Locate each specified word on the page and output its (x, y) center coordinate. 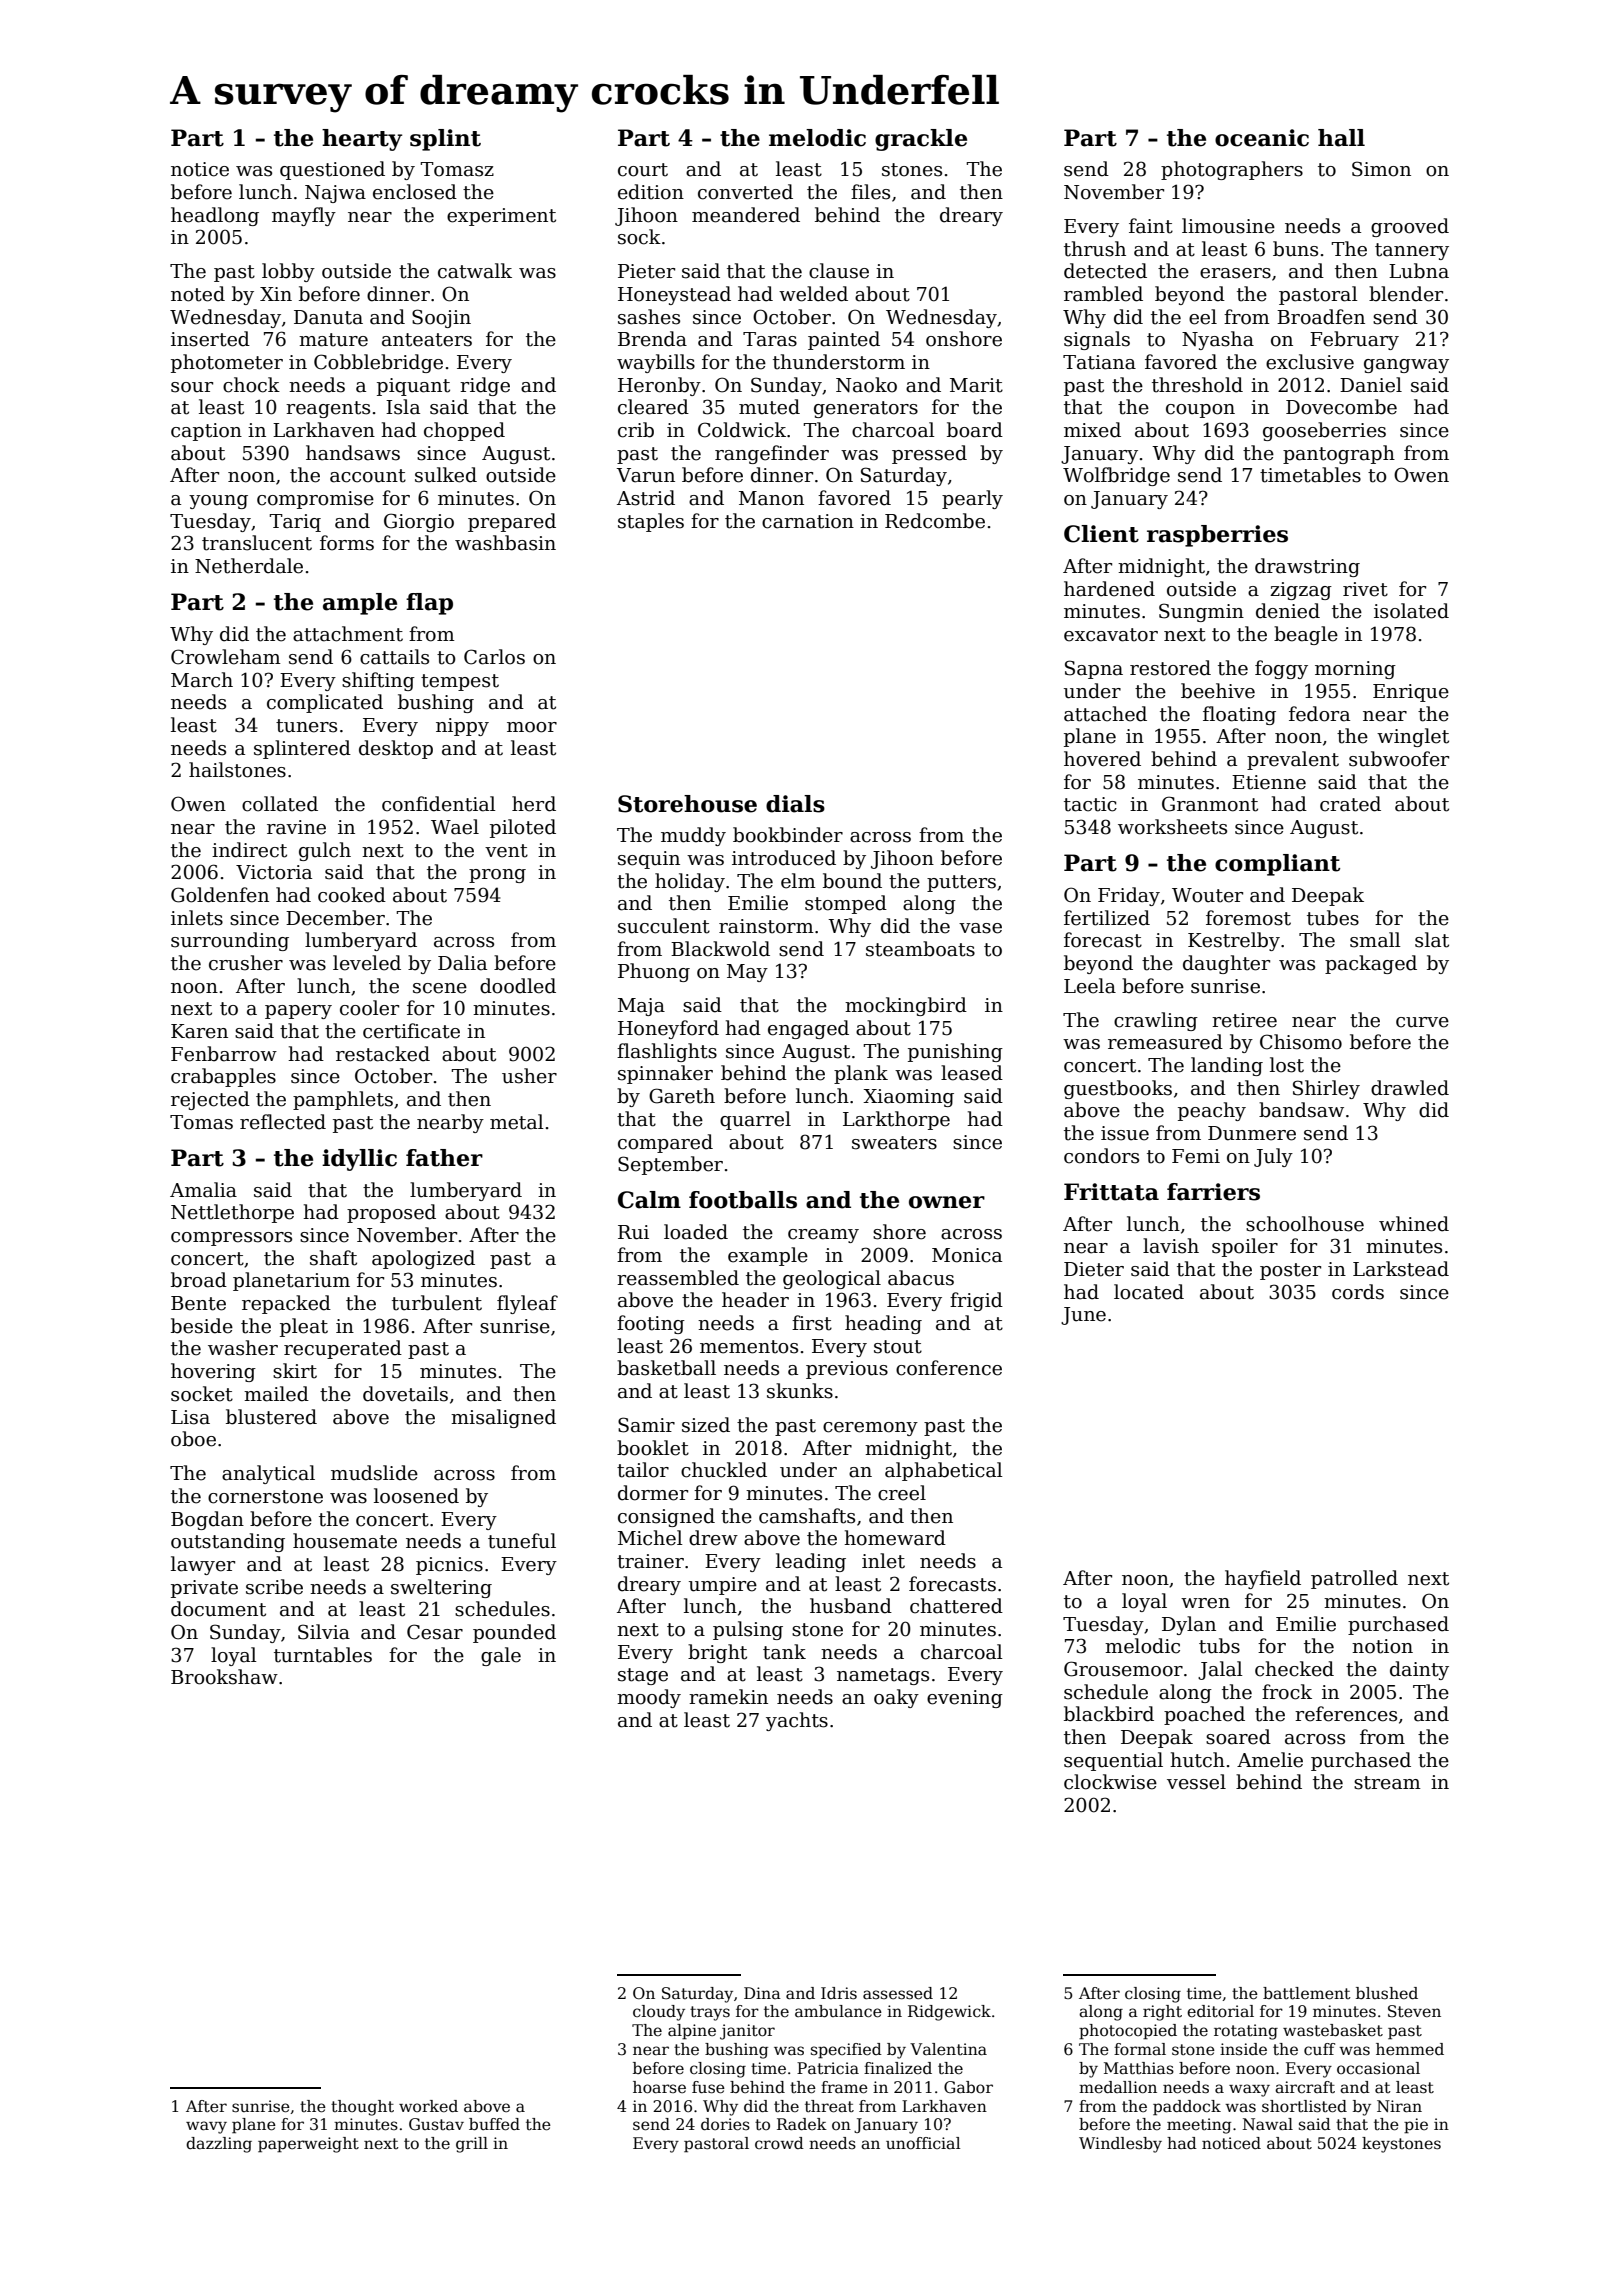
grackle (921, 140)
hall (1341, 138)
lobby (288, 272)
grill (472, 2145)
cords (1358, 1292)
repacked (286, 1304)
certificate (411, 1031)
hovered (1102, 759)
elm (798, 881)
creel (902, 1493)
